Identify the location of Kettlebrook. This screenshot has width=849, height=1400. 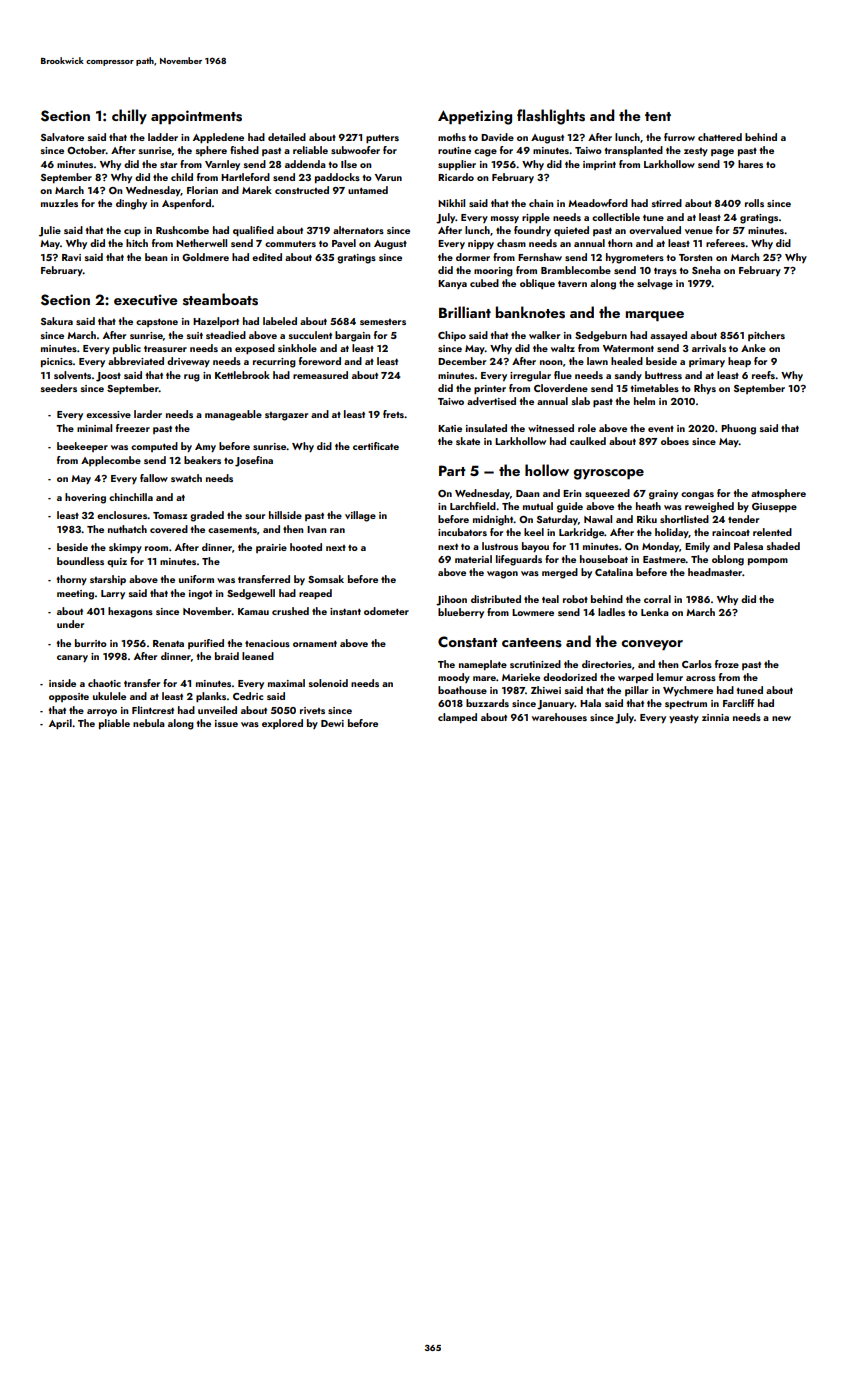
(242, 375).
